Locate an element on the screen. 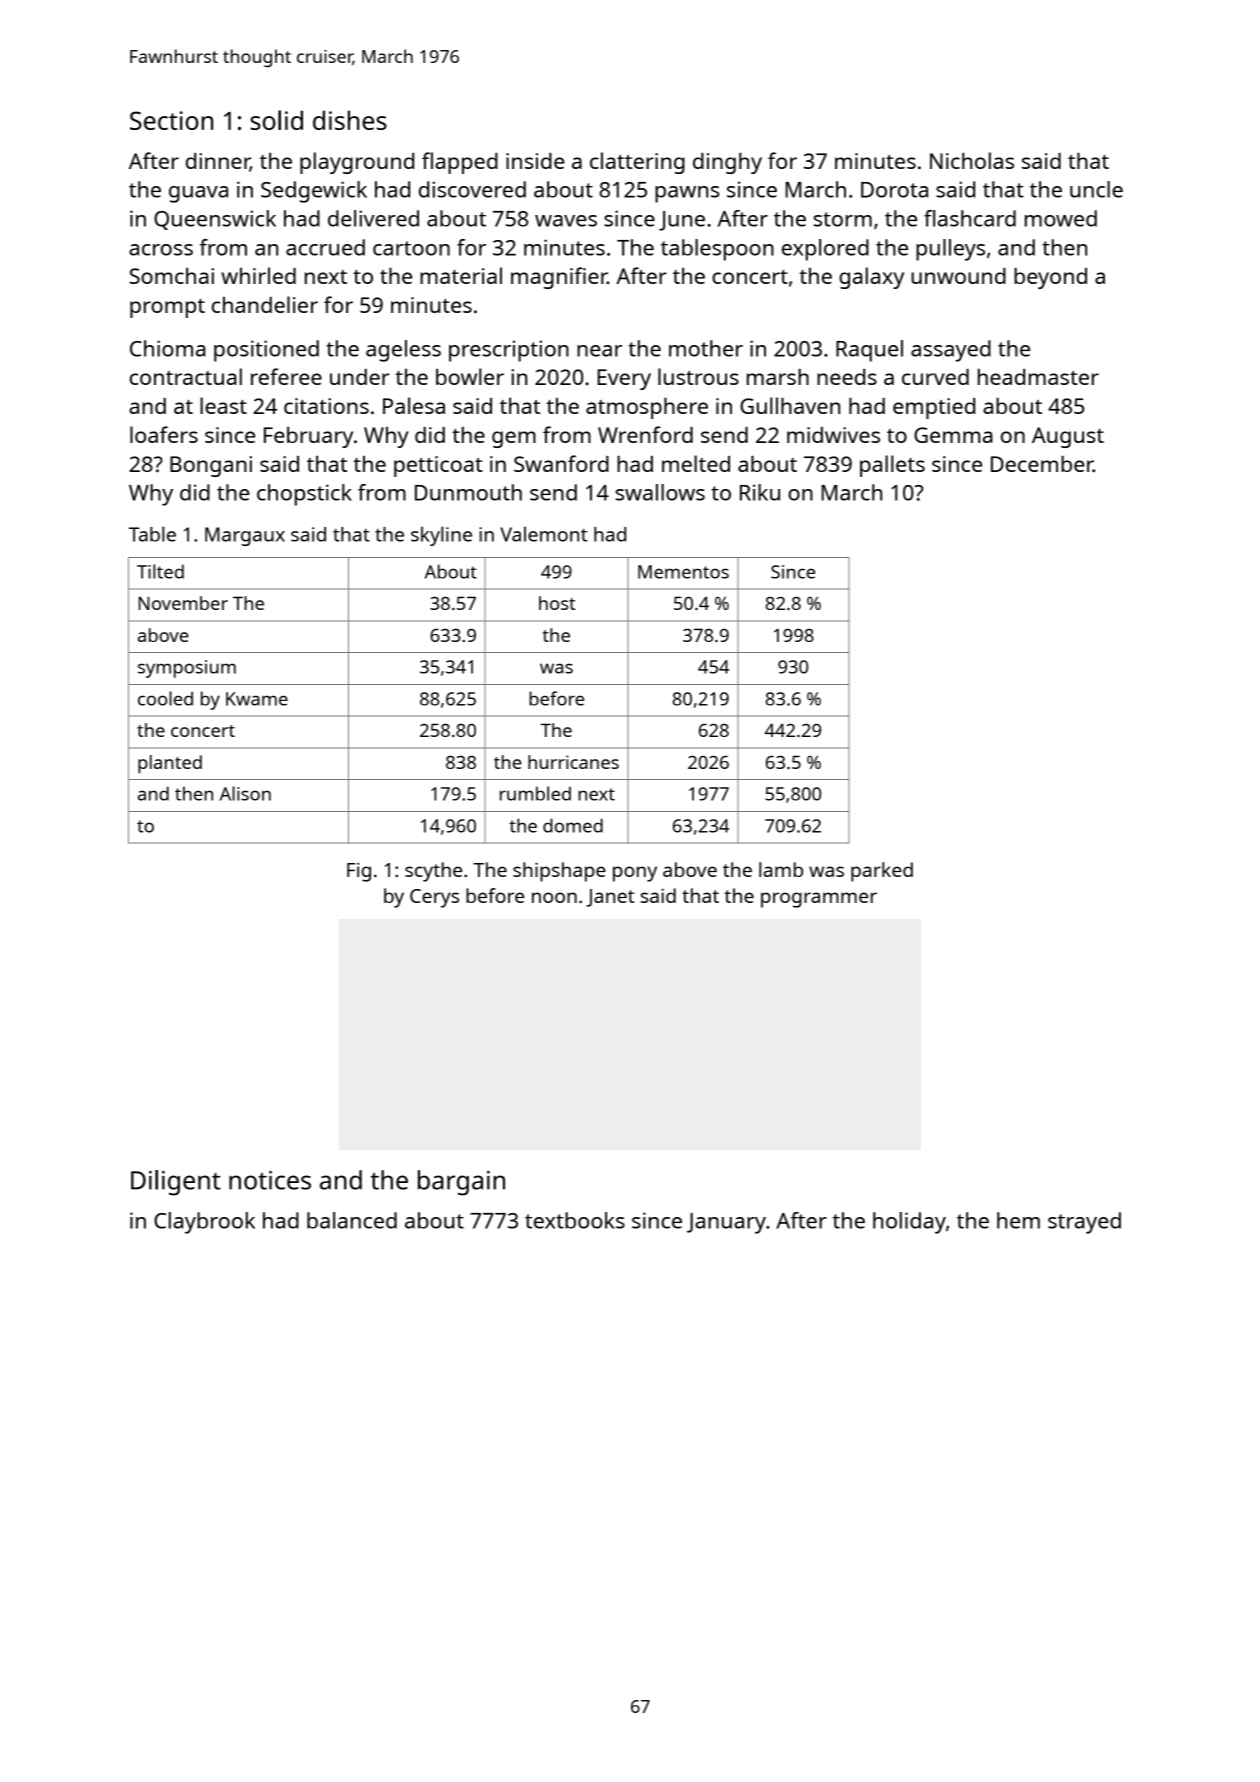 The height and width of the screenshot is (1782, 1260). across is located at coordinates (161, 250).
